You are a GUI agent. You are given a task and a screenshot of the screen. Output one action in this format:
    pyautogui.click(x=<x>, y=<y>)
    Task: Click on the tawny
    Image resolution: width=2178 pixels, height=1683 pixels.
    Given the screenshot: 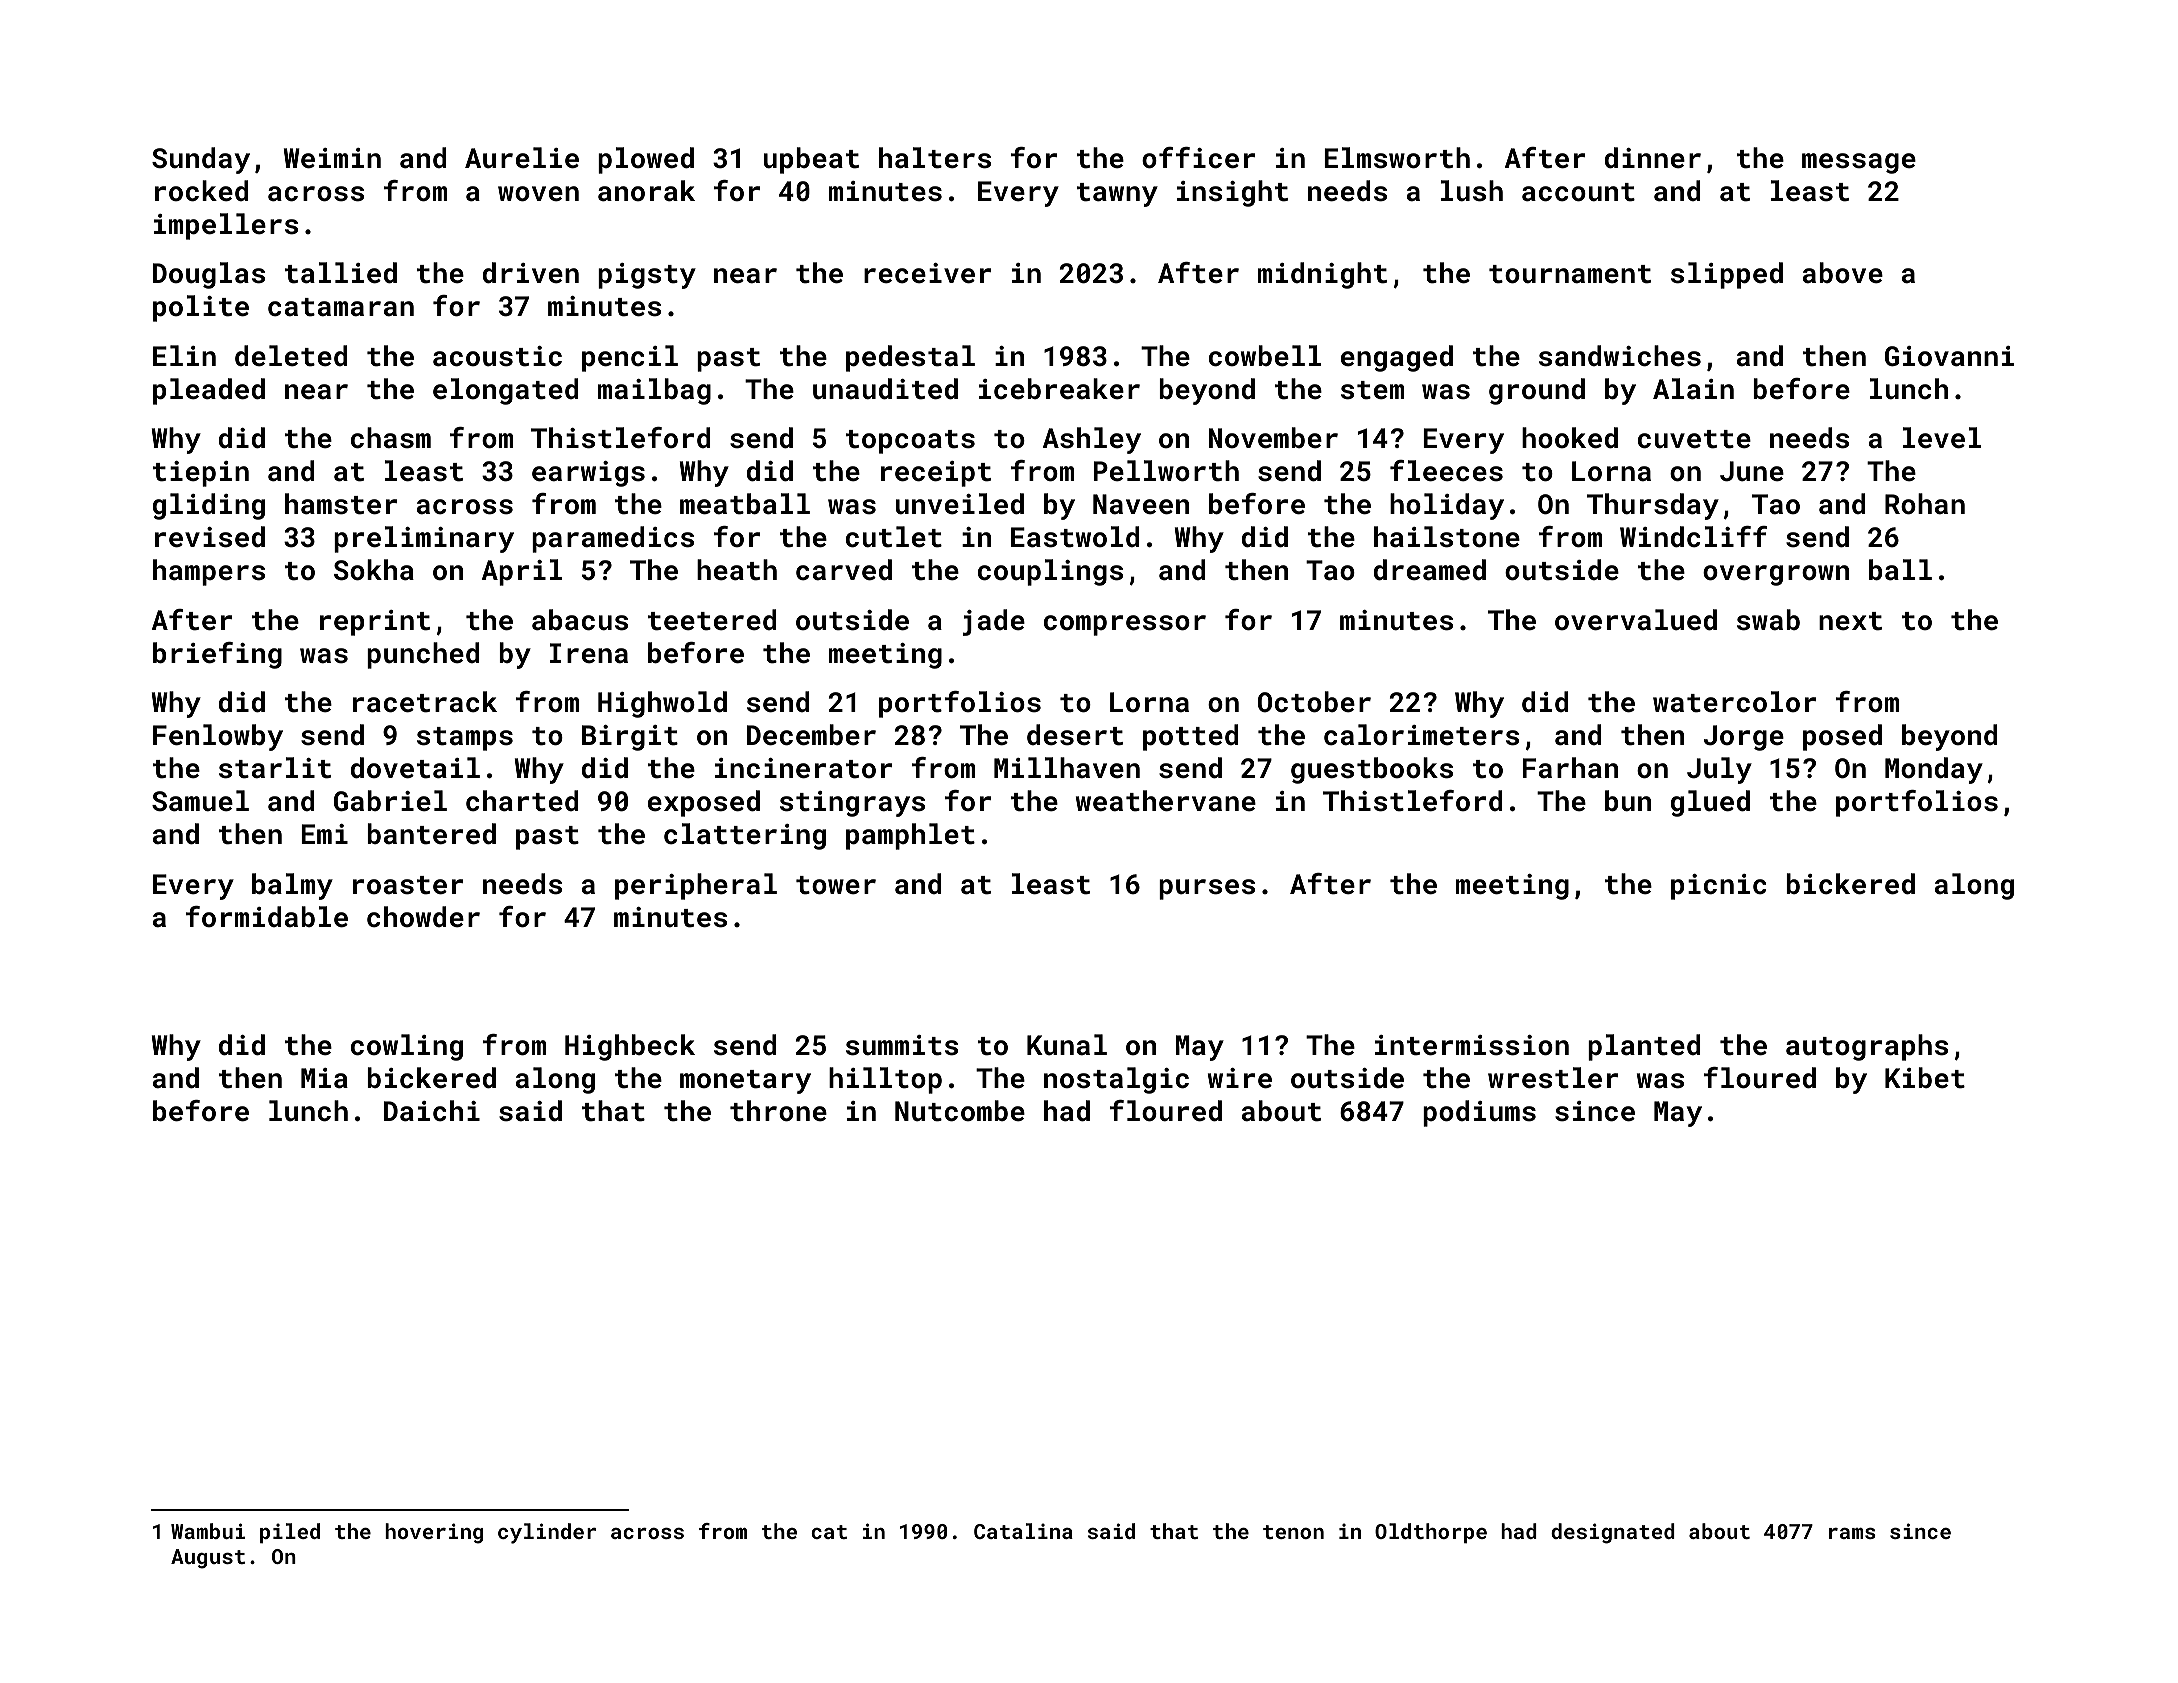 What is the action you would take?
    pyautogui.click(x=1117, y=195)
